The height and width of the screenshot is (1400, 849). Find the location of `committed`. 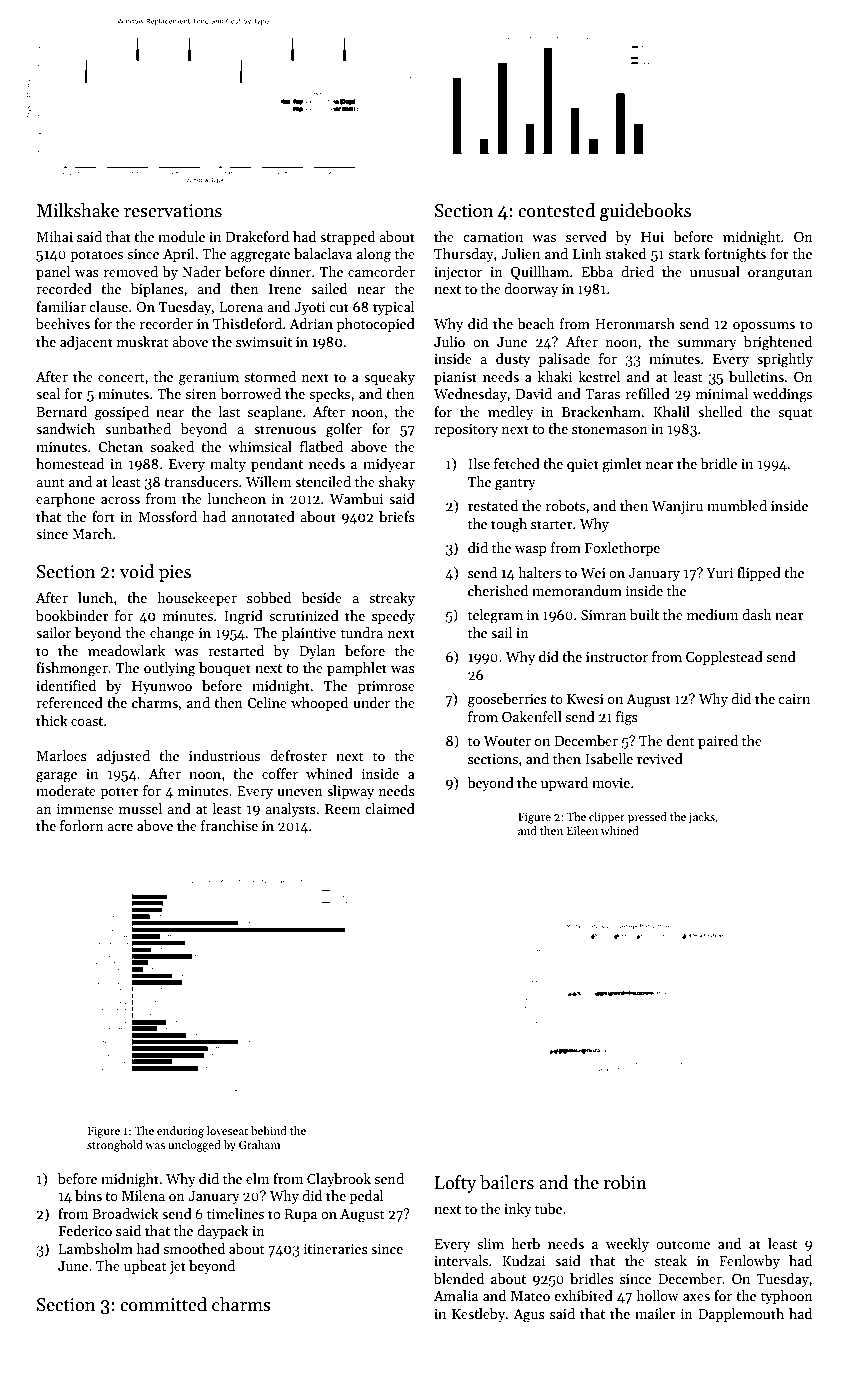

committed is located at coordinates (163, 1304).
